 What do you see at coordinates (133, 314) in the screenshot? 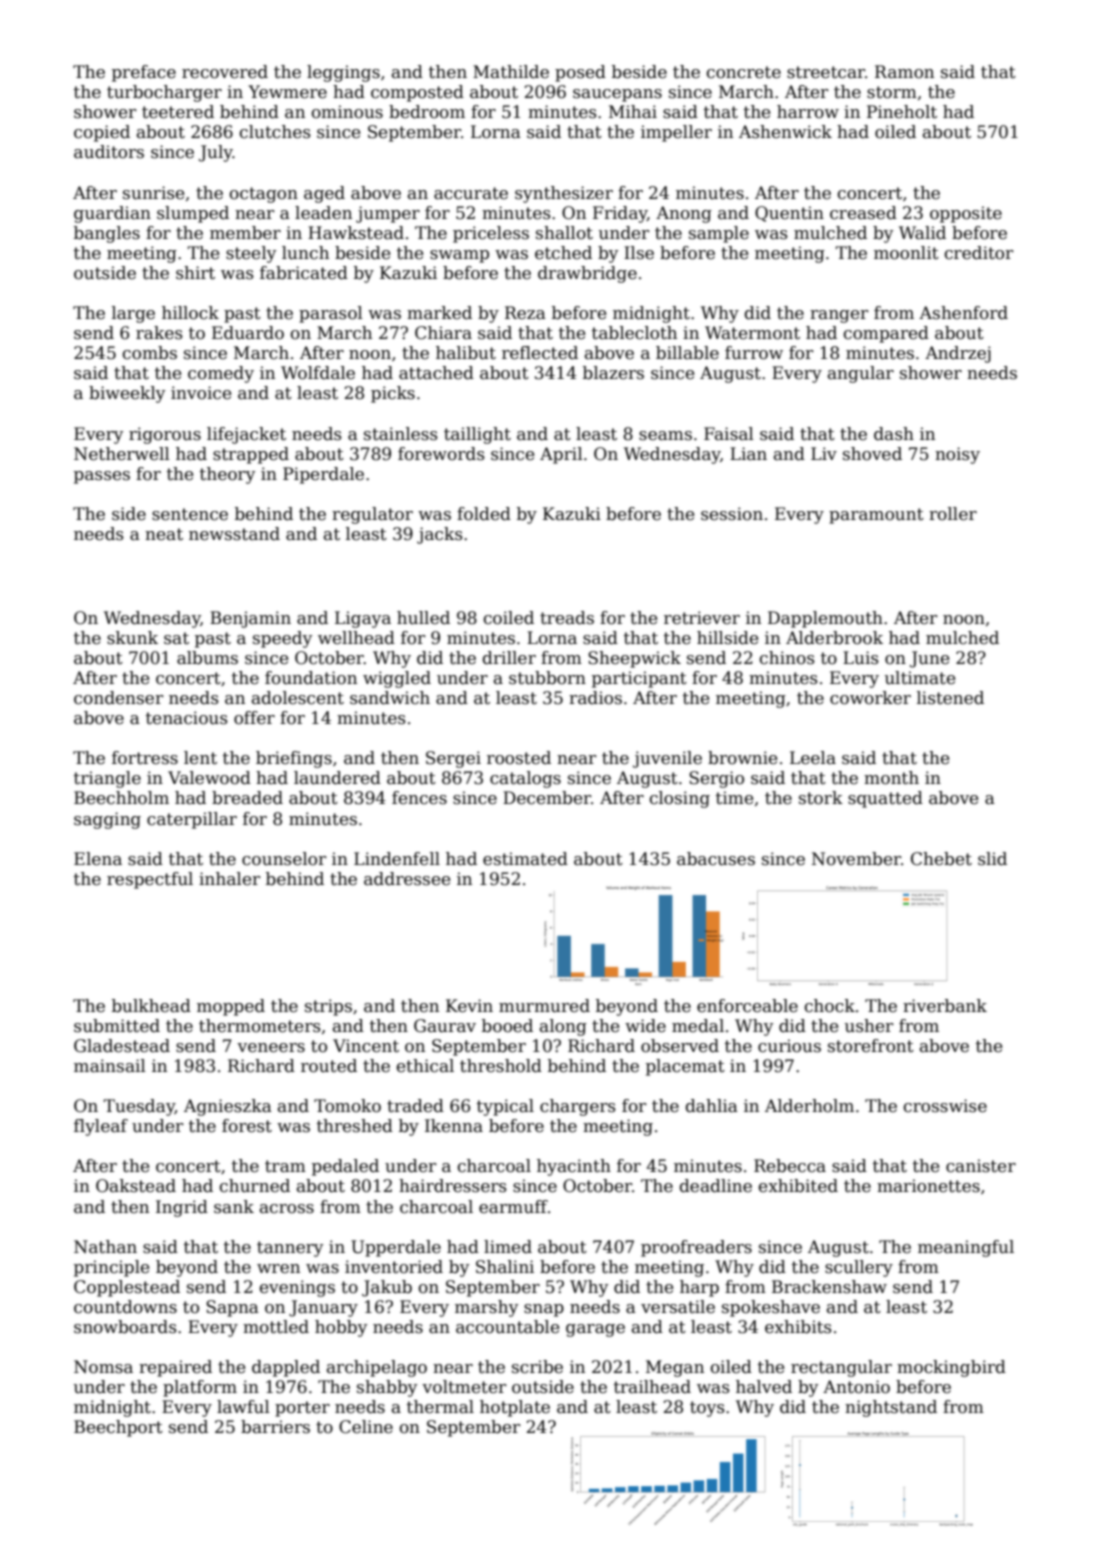
I see `large` at bounding box center [133, 314].
